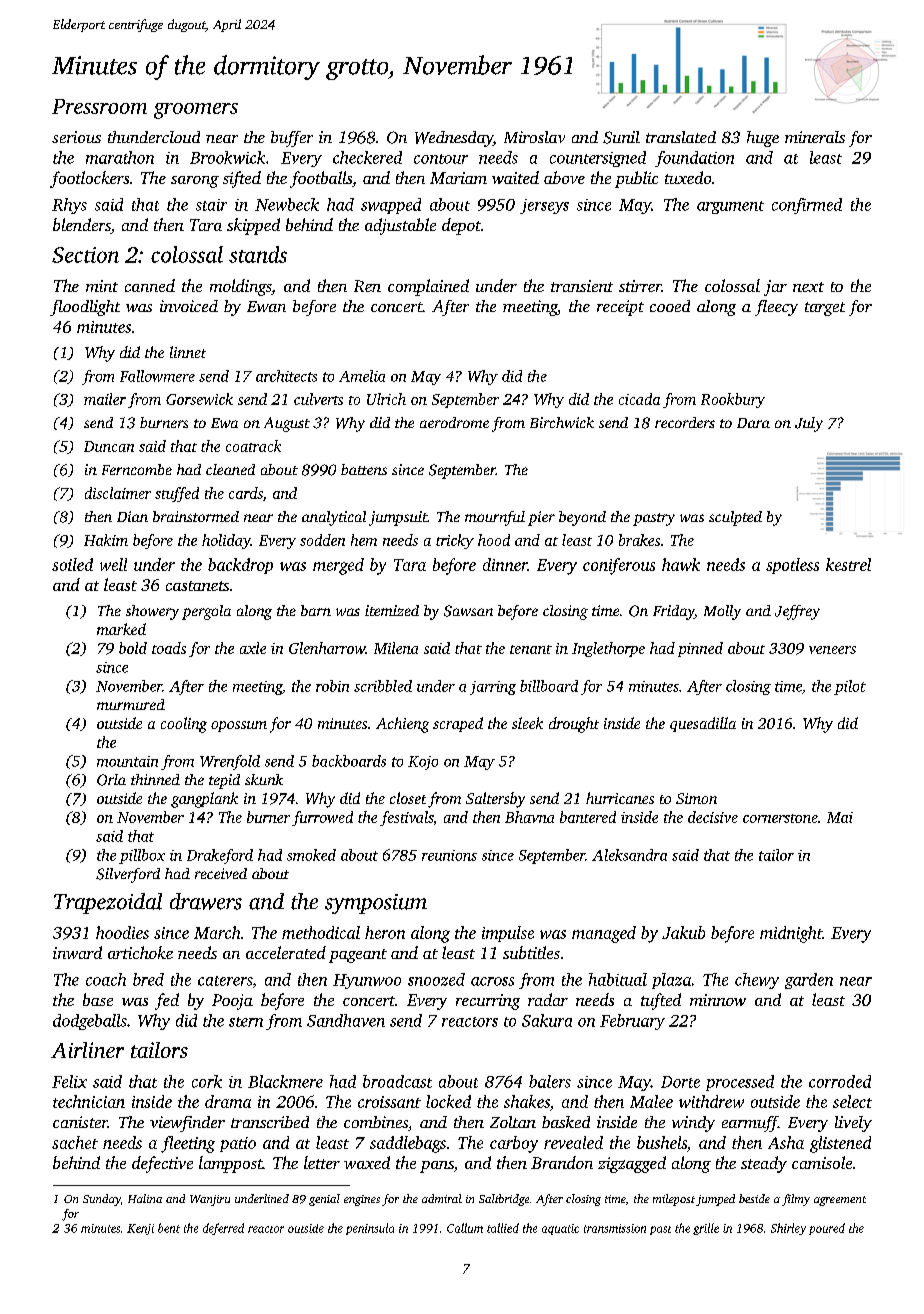 The width and height of the page is (924, 1314). Describe the element at coordinates (505, 564) in the page. I see `dinner` at that location.
